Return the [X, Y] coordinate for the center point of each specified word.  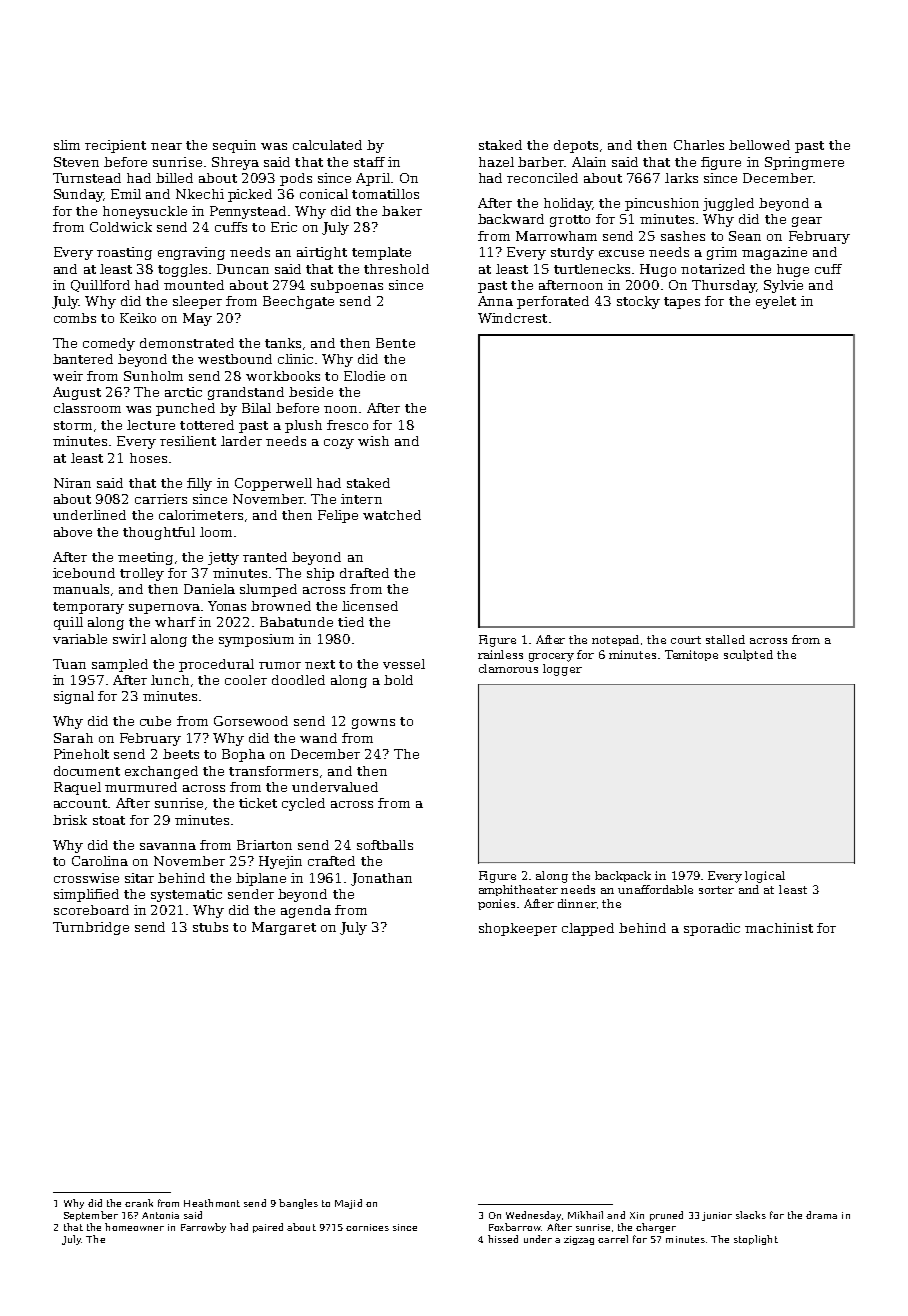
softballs [385, 845]
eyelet [776, 302]
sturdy [572, 253]
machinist [779, 928]
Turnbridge [91, 928]
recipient [115, 146]
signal [74, 697]
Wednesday [533, 1216]
